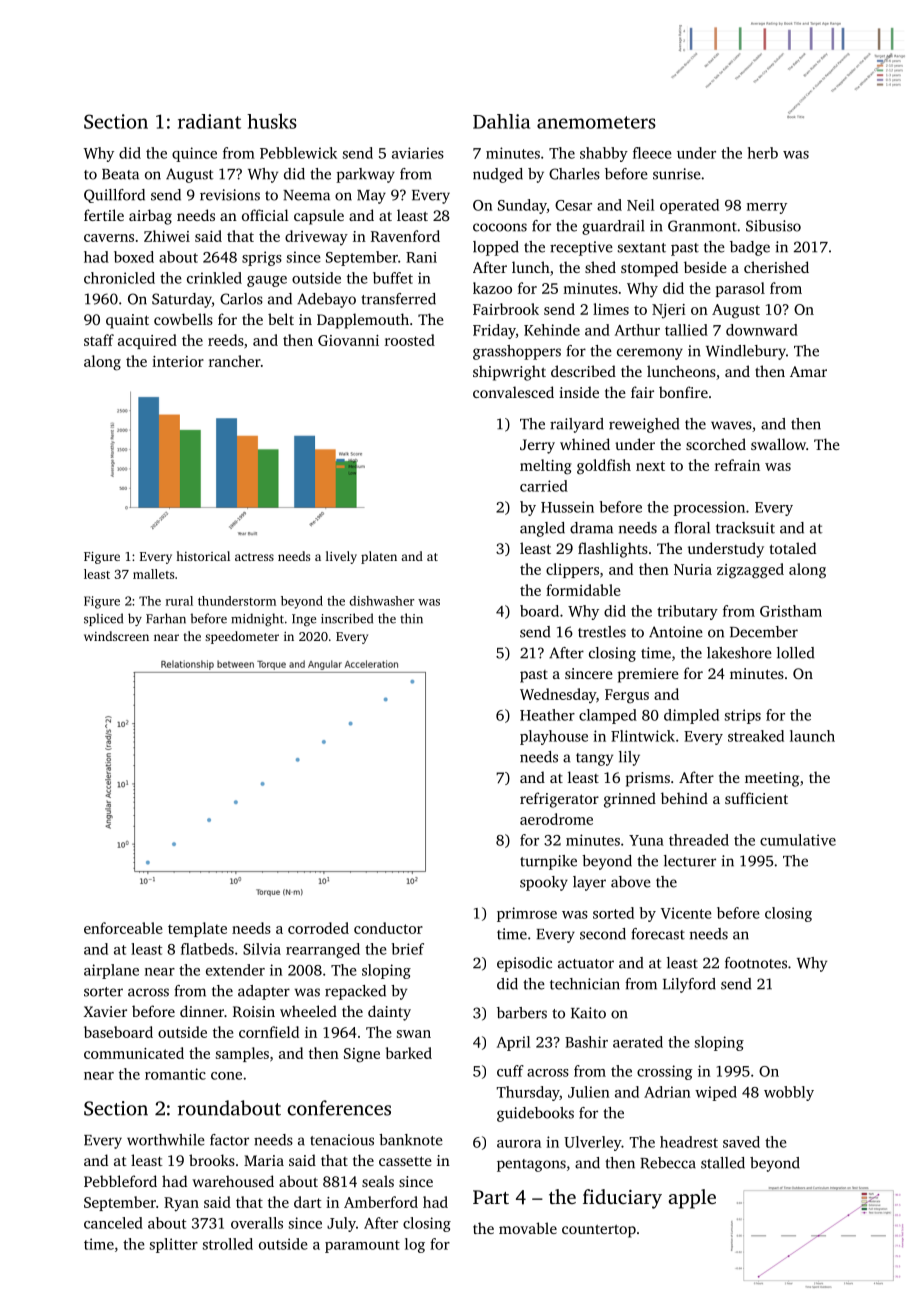 Image resolution: width=924 pixels, height=1308 pixels. Describe the element at coordinates (175, 1074) in the screenshot. I see `romantic` at that location.
